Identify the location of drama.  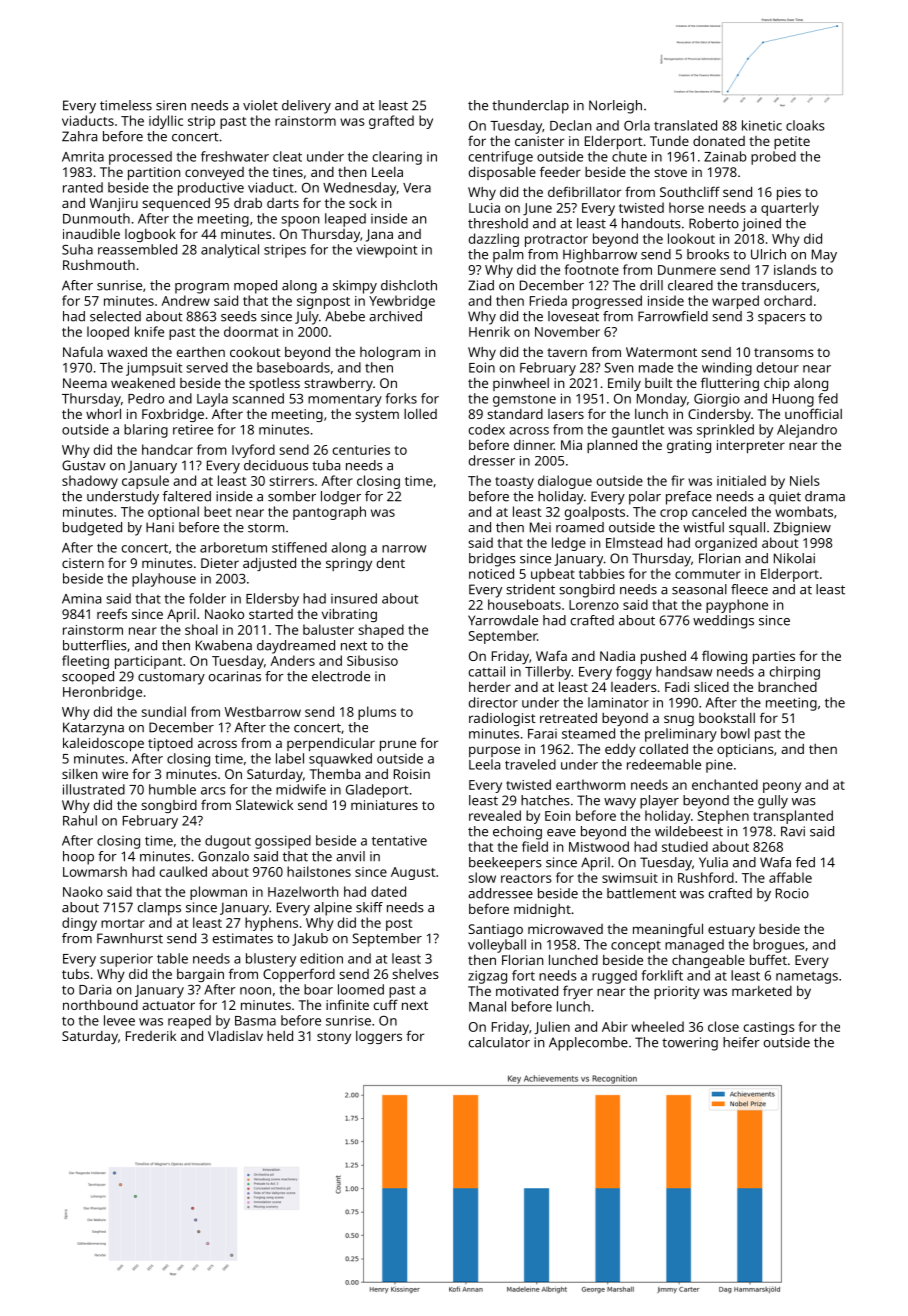
(825, 496).
